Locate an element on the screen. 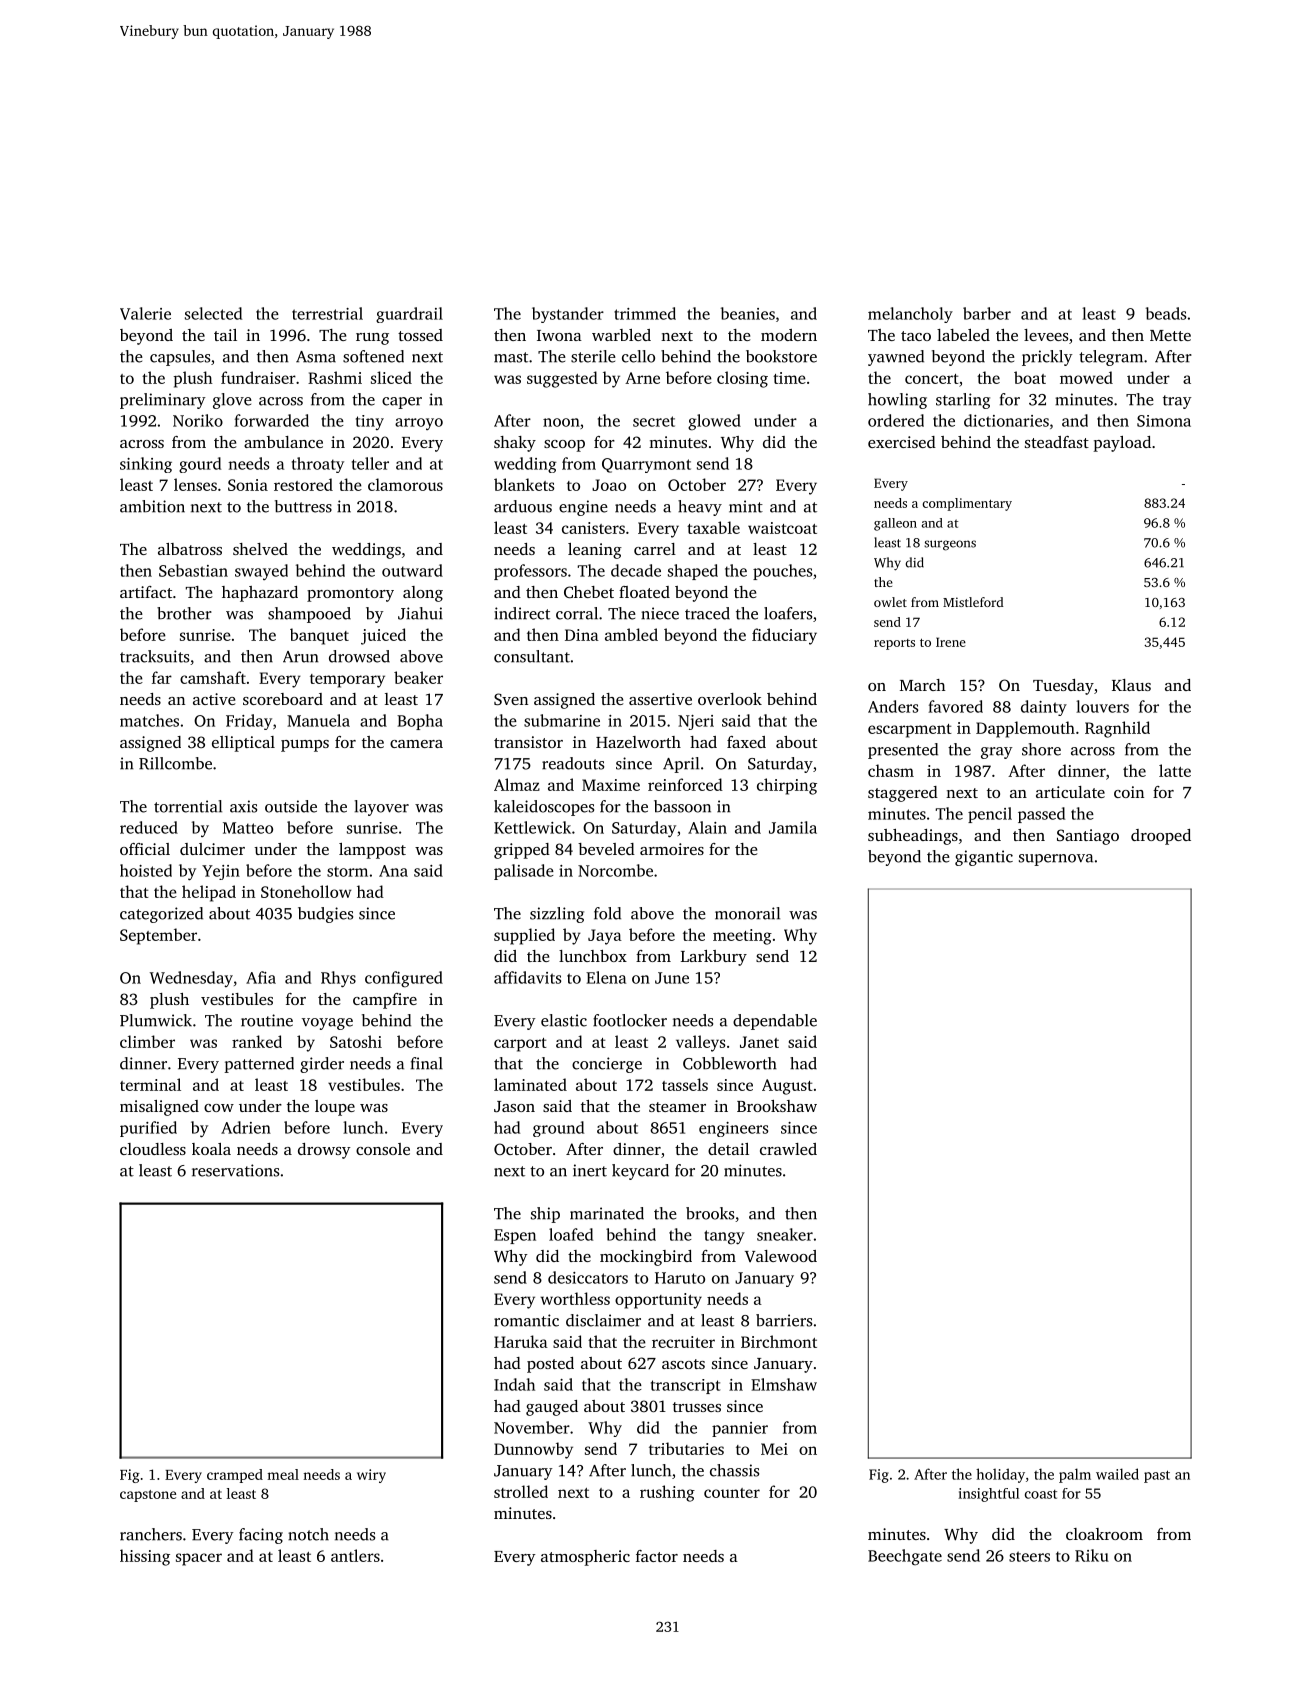 The width and height of the screenshot is (1311, 1697). capstone is located at coordinates (148, 1496).
